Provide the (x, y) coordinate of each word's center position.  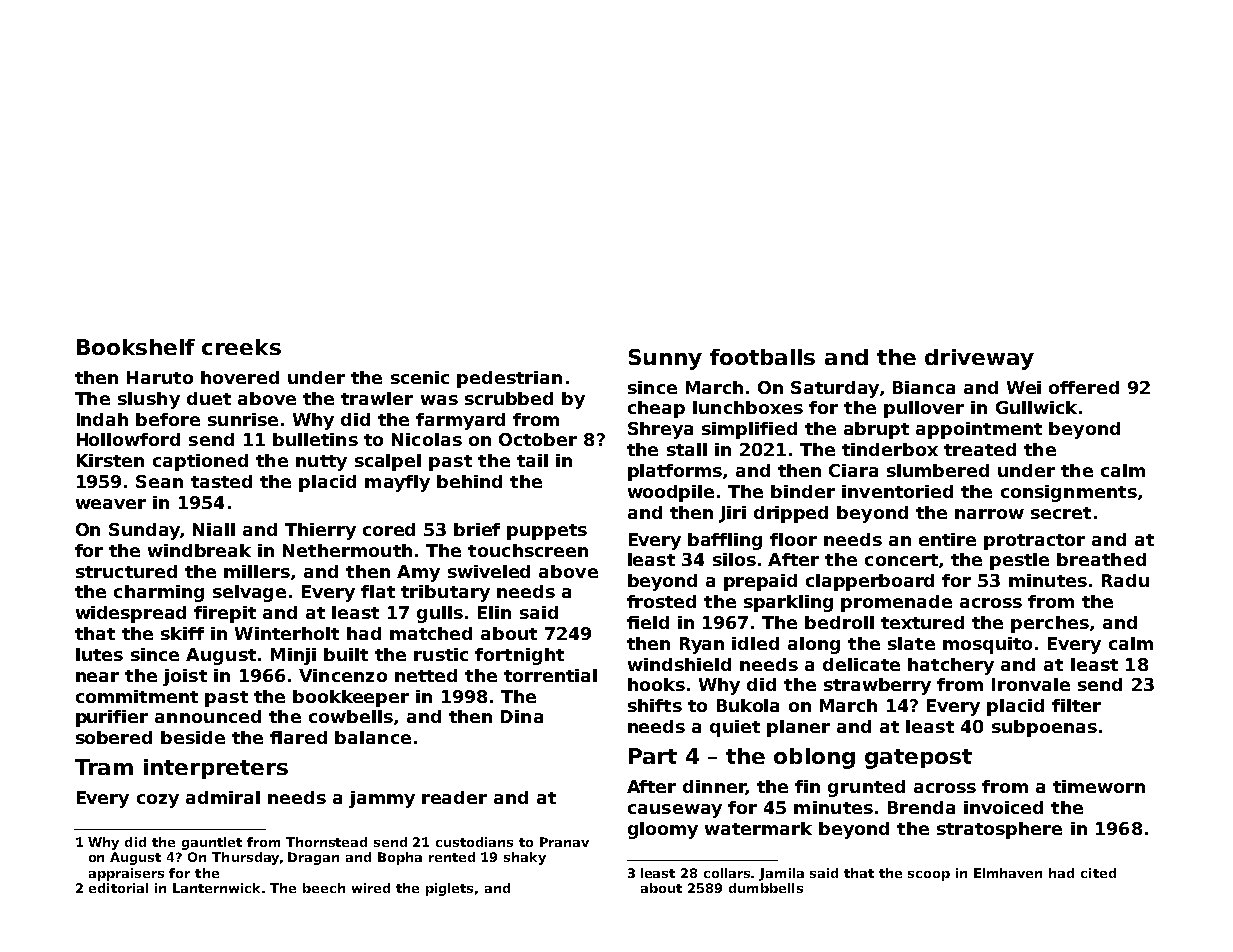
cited (1098, 873)
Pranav (564, 842)
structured (126, 571)
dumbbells (766, 888)
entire (947, 539)
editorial (118, 888)
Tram (104, 767)
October (538, 439)
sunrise (243, 419)
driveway (979, 359)
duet (209, 398)
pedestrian (509, 379)
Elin (494, 612)
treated (980, 449)
